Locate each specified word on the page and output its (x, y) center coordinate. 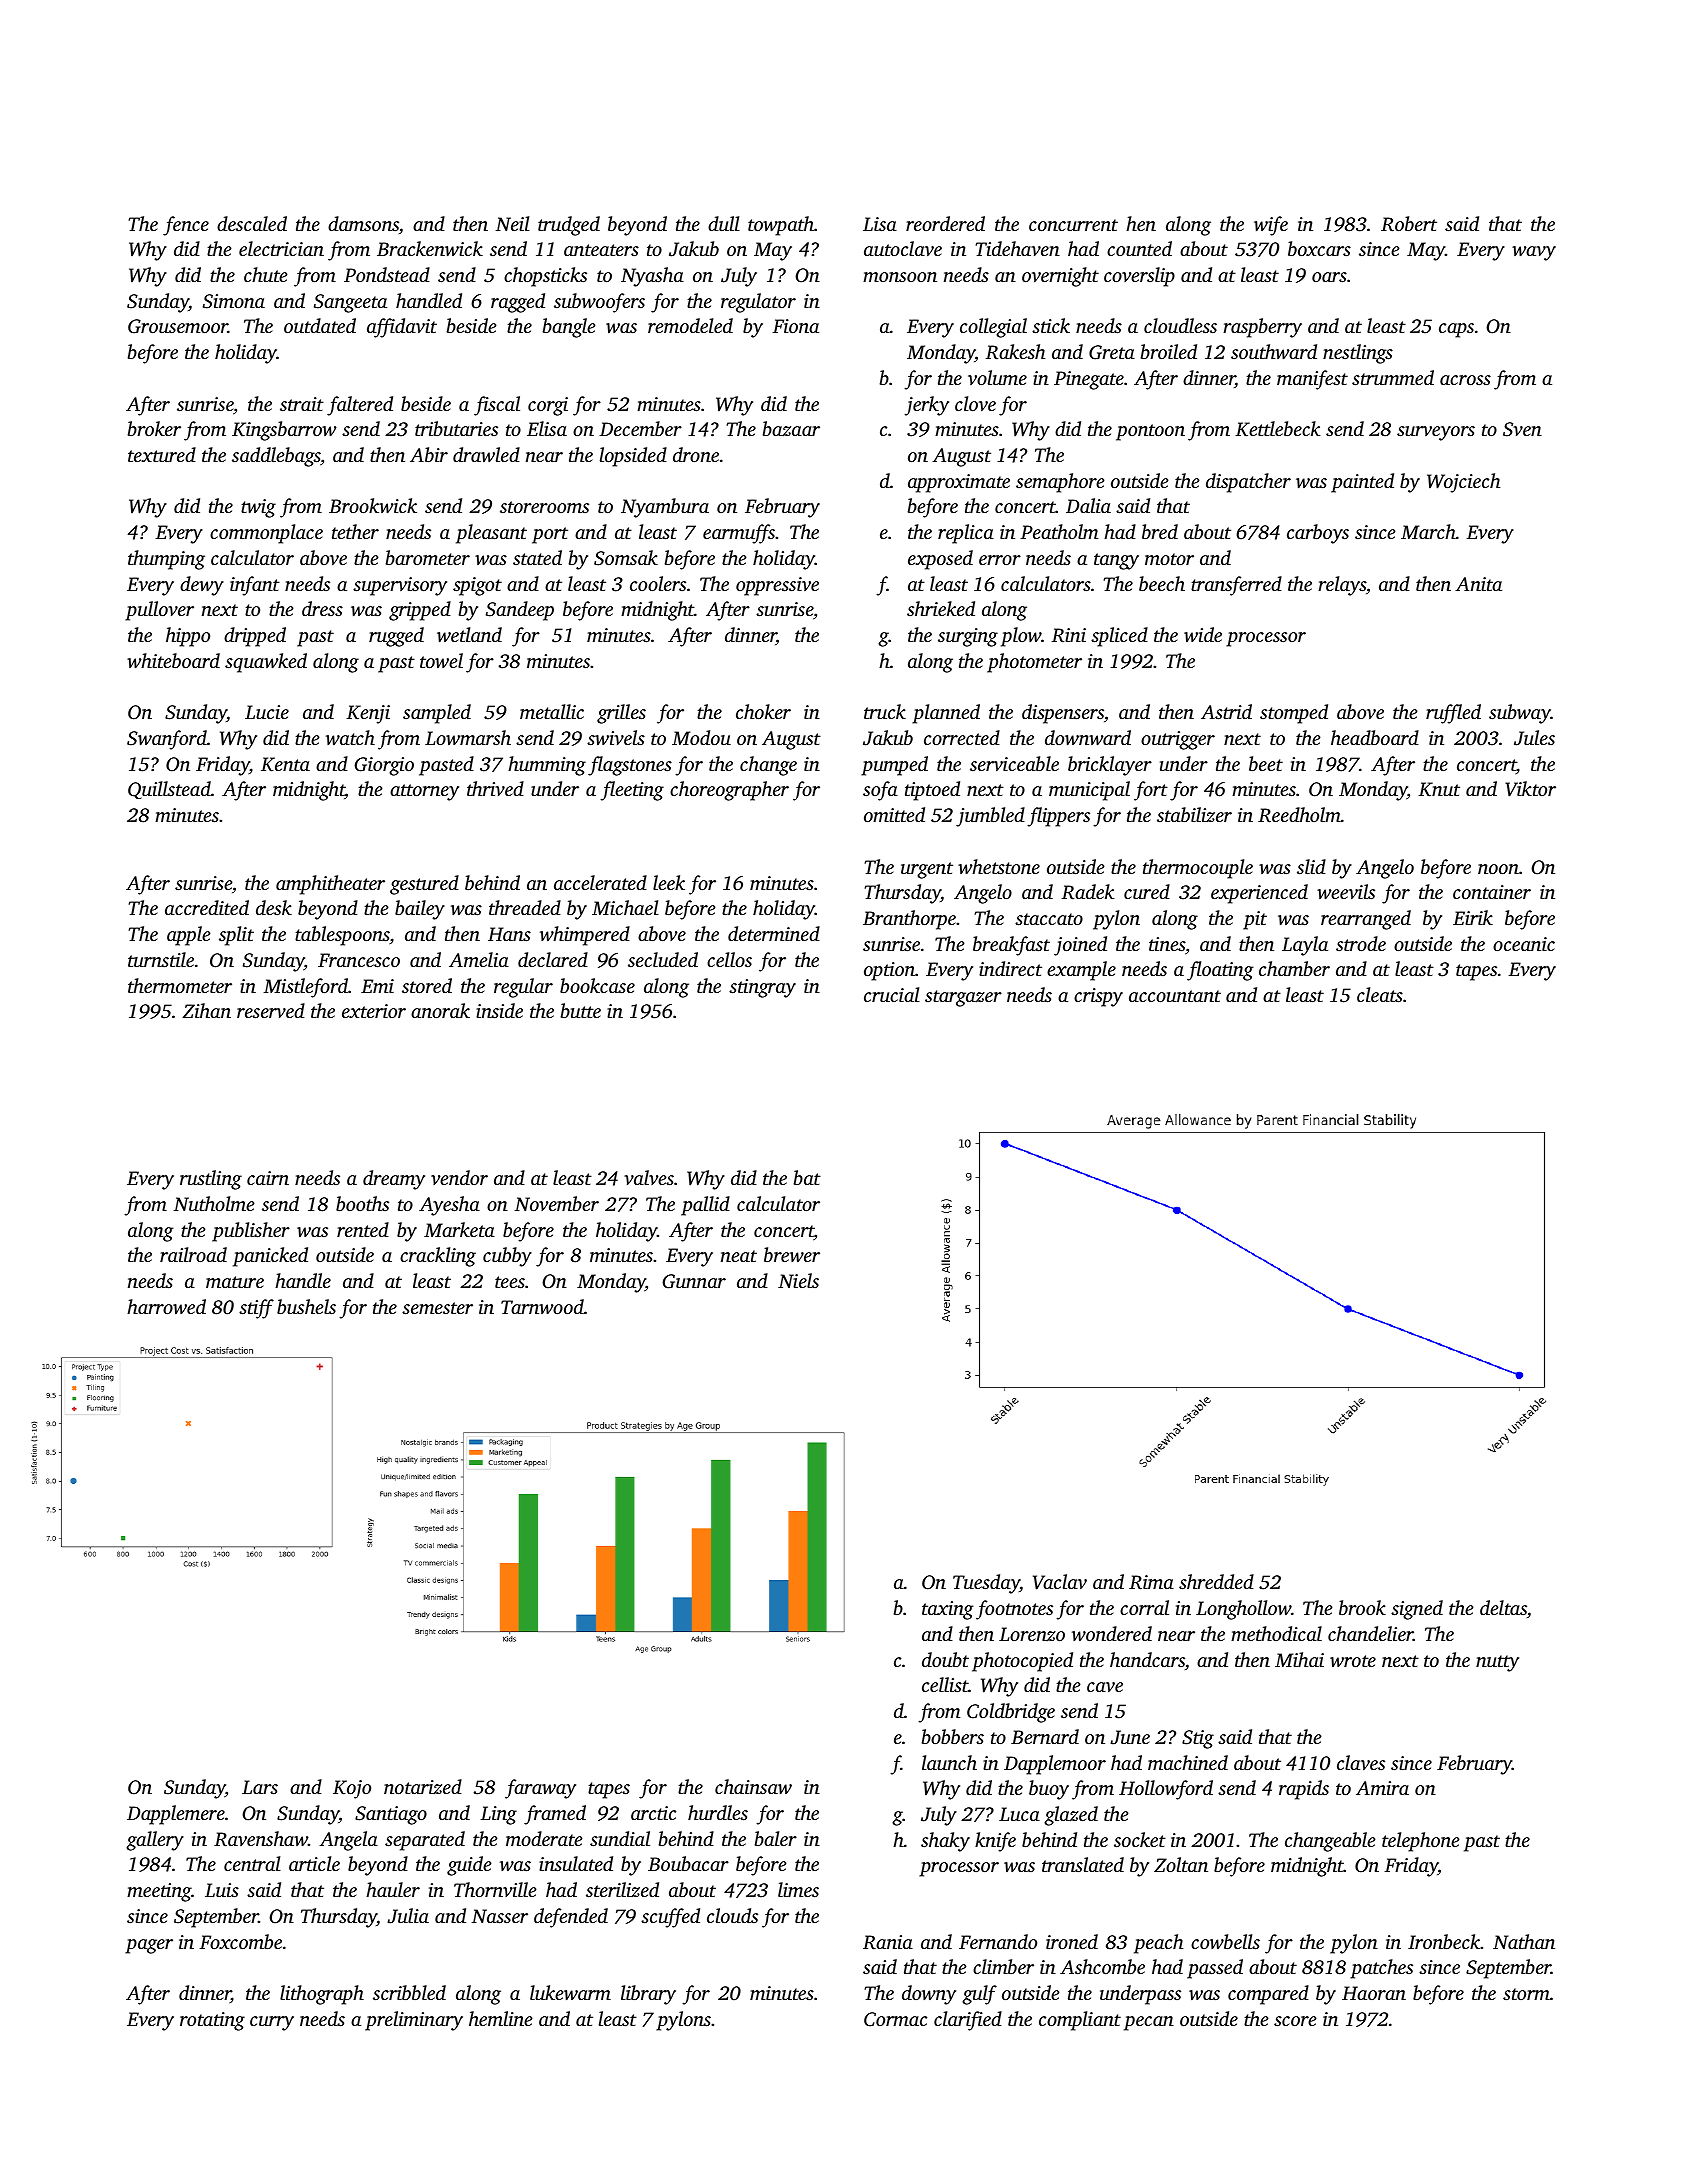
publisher (251, 1232)
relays (1342, 586)
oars (1329, 277)
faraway (540, 1789)
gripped (420, 611)
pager (149, 1946)
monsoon (900, 277)
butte (581, 1010)
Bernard (1045, 1736)
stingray (762, 988)
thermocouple (1198, 869)
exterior (374, 1011)
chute (265, 274)
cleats (1380, 994)
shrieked (941, 608)
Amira (1382, 1788)
